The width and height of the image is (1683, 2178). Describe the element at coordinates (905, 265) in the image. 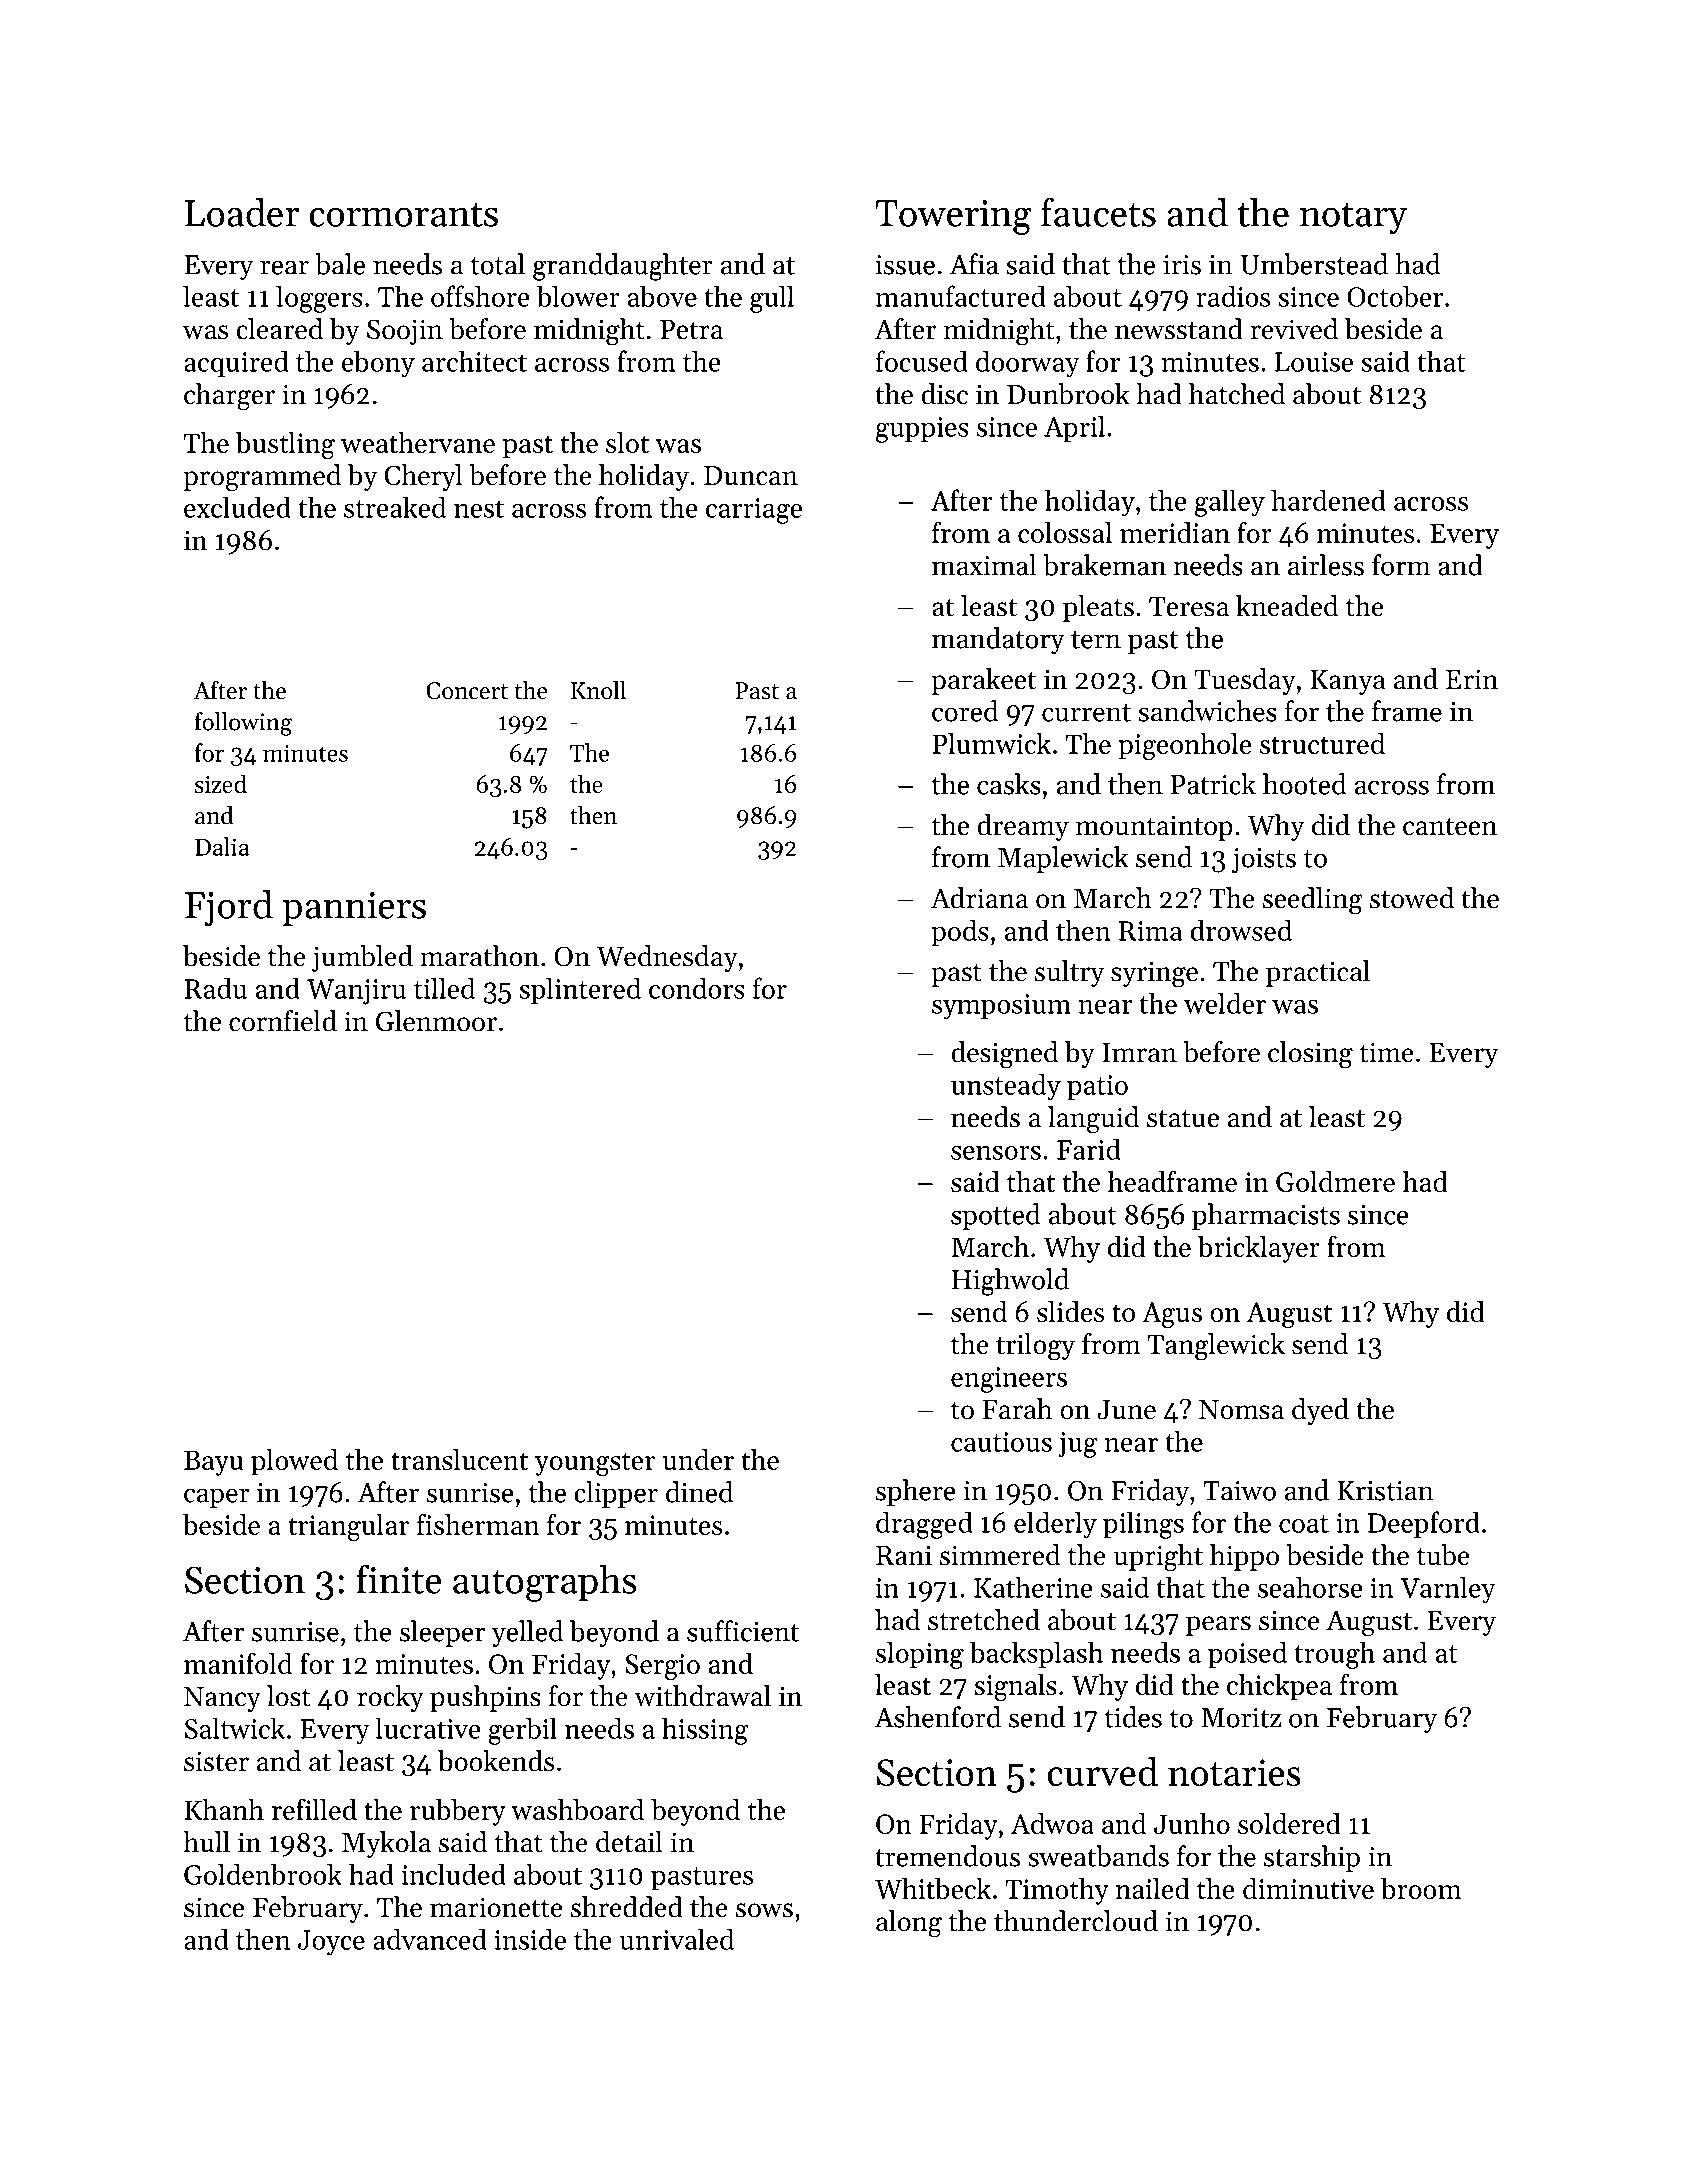

I see `issue` at that location.
